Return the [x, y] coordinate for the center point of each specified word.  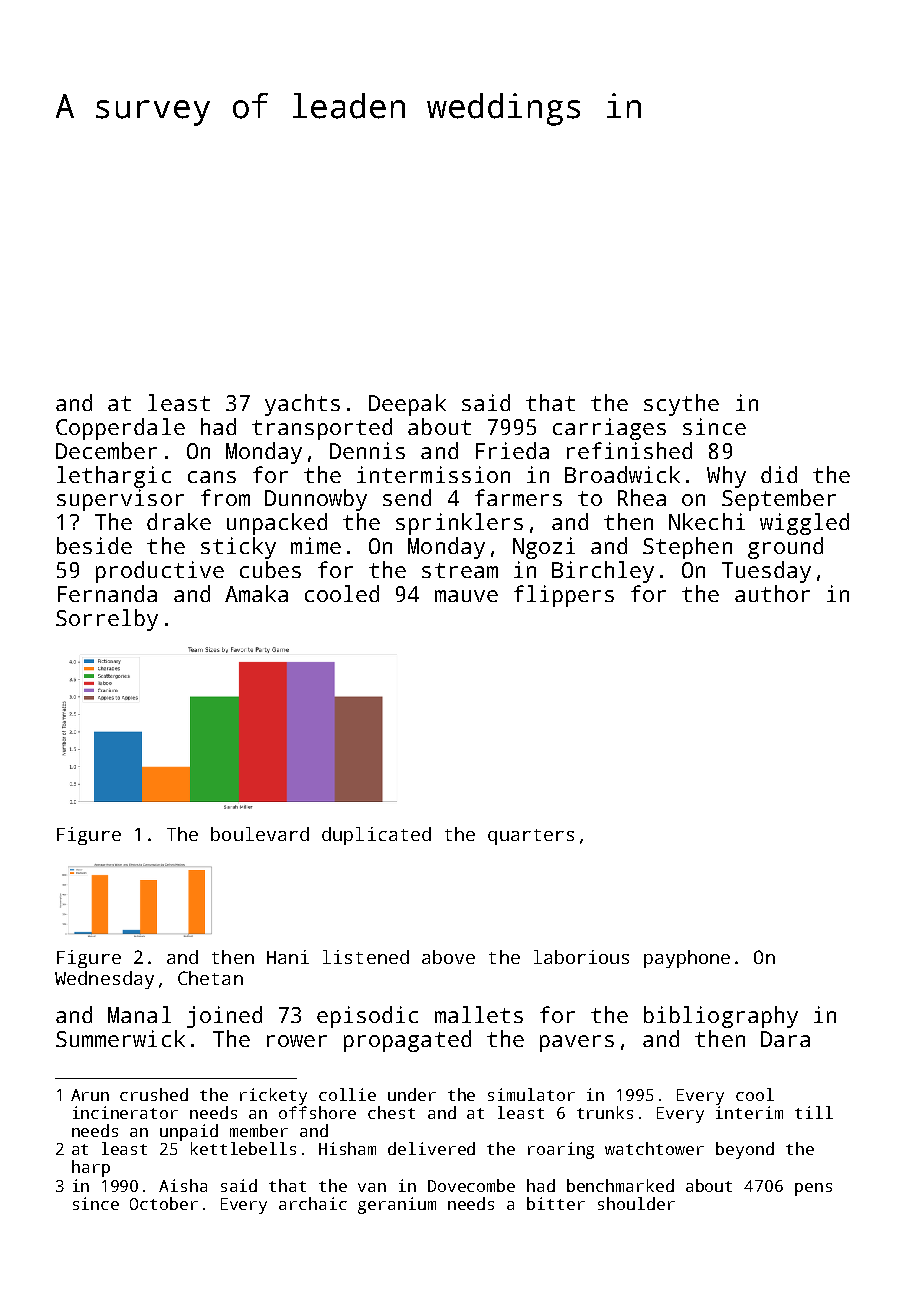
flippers [564, 596]
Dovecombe [471, 1185]
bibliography [721, 1017]
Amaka [256, 593]
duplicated [376, 836]
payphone [687, 959]
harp [91, 1168]
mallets [479, 1014]
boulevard [260, 834]
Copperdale [120, 429]
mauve [466, 596]
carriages [609, 429]
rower [297, 1041]
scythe [681, 405]
